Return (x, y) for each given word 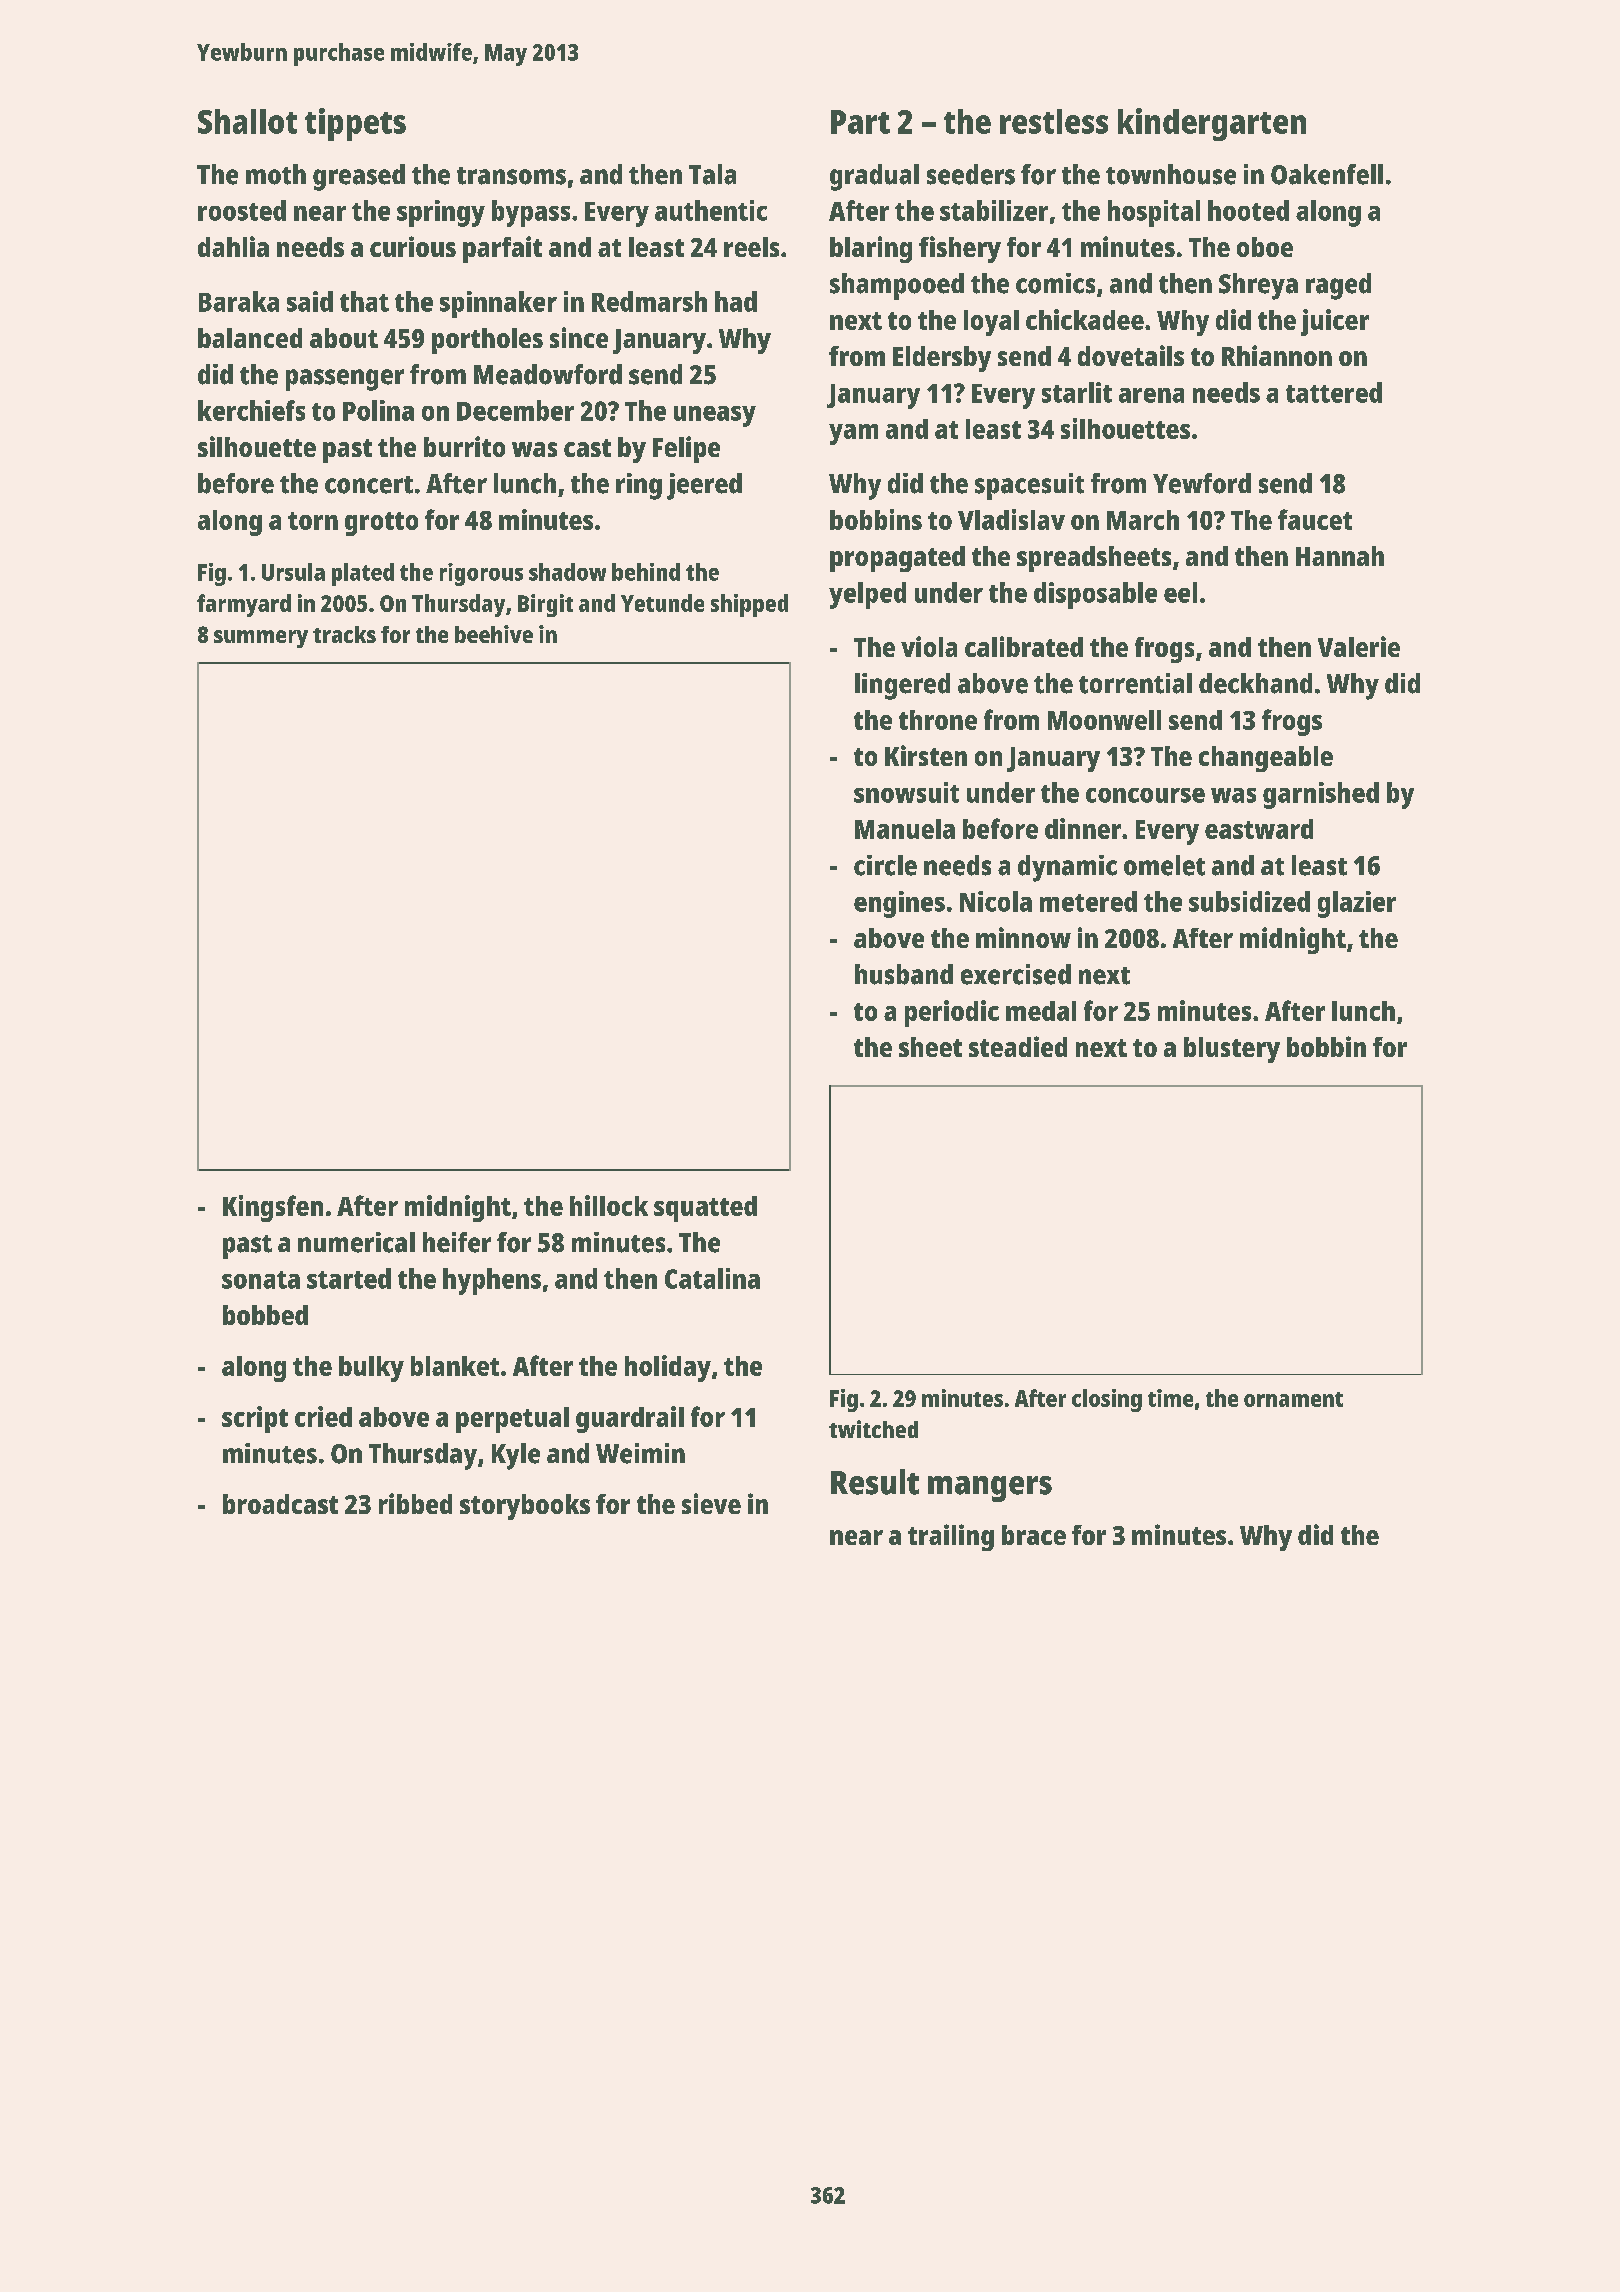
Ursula (293, 572)
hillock (609, 1205)
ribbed (415, 1503)
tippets (355, 124)
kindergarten (1212, 124)
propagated (897, 559)
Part (860, 122)
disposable (1095, 595)
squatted (705, 1209)
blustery (1232, 1050)
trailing (951, 1537)
